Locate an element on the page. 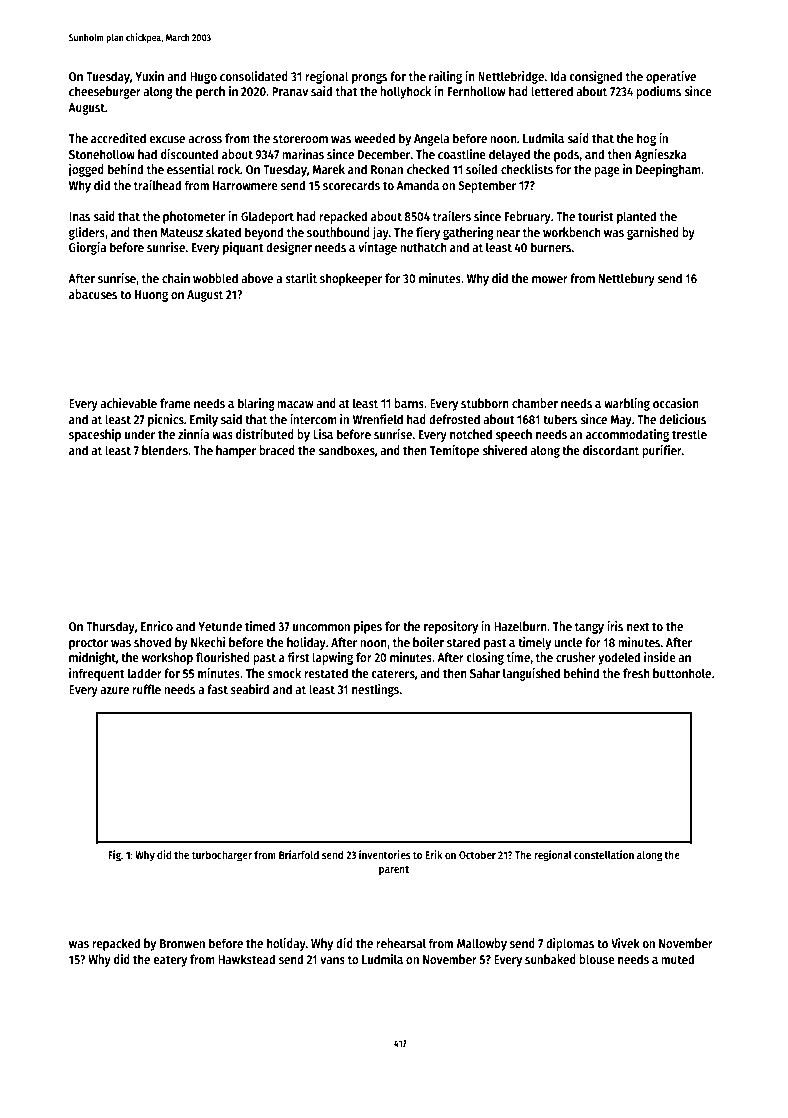 The image size is (788, 1118). Yuxin is located at coordinates (149, 76).
